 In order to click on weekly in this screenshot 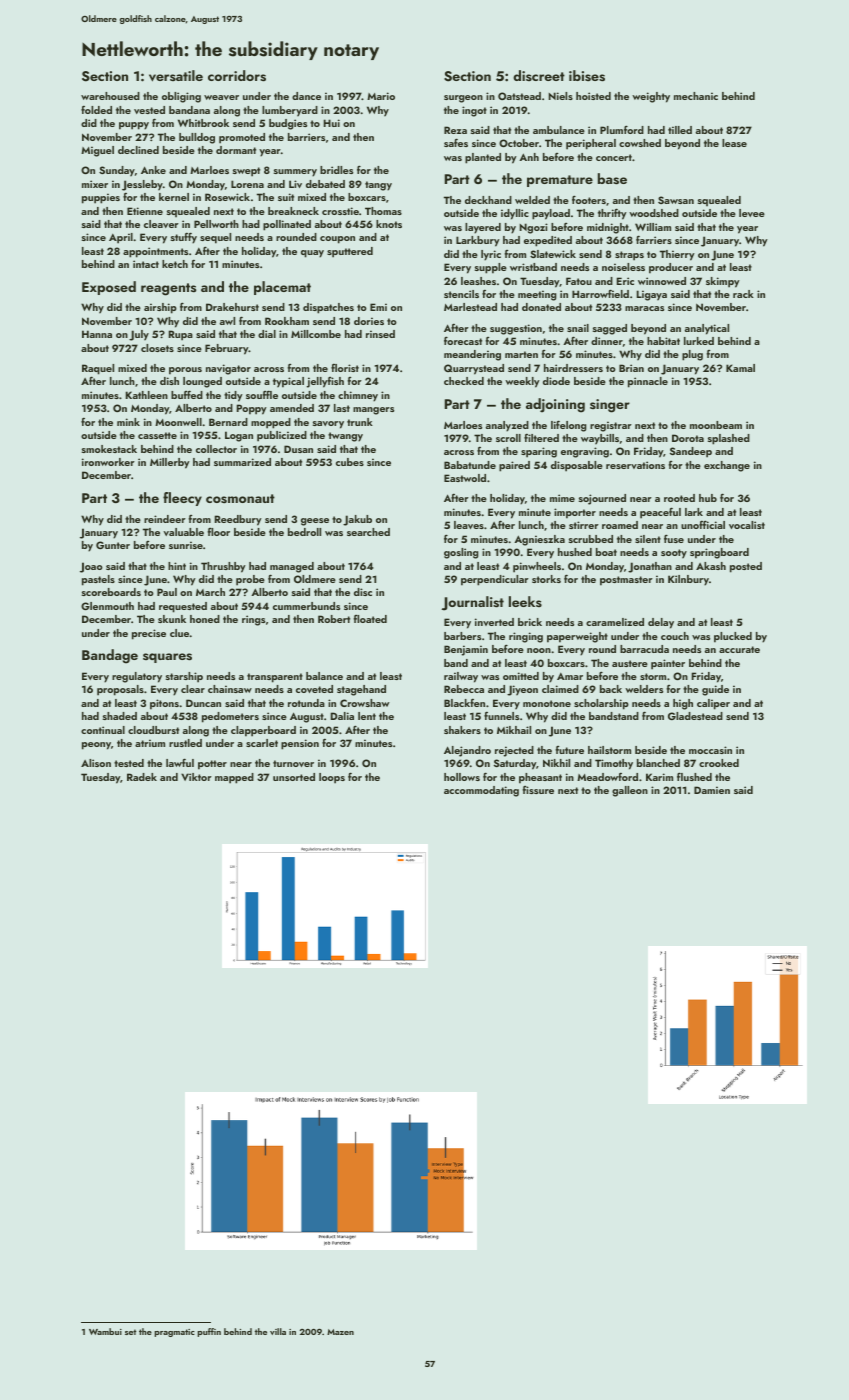, I will do `click(522, 382)`.
